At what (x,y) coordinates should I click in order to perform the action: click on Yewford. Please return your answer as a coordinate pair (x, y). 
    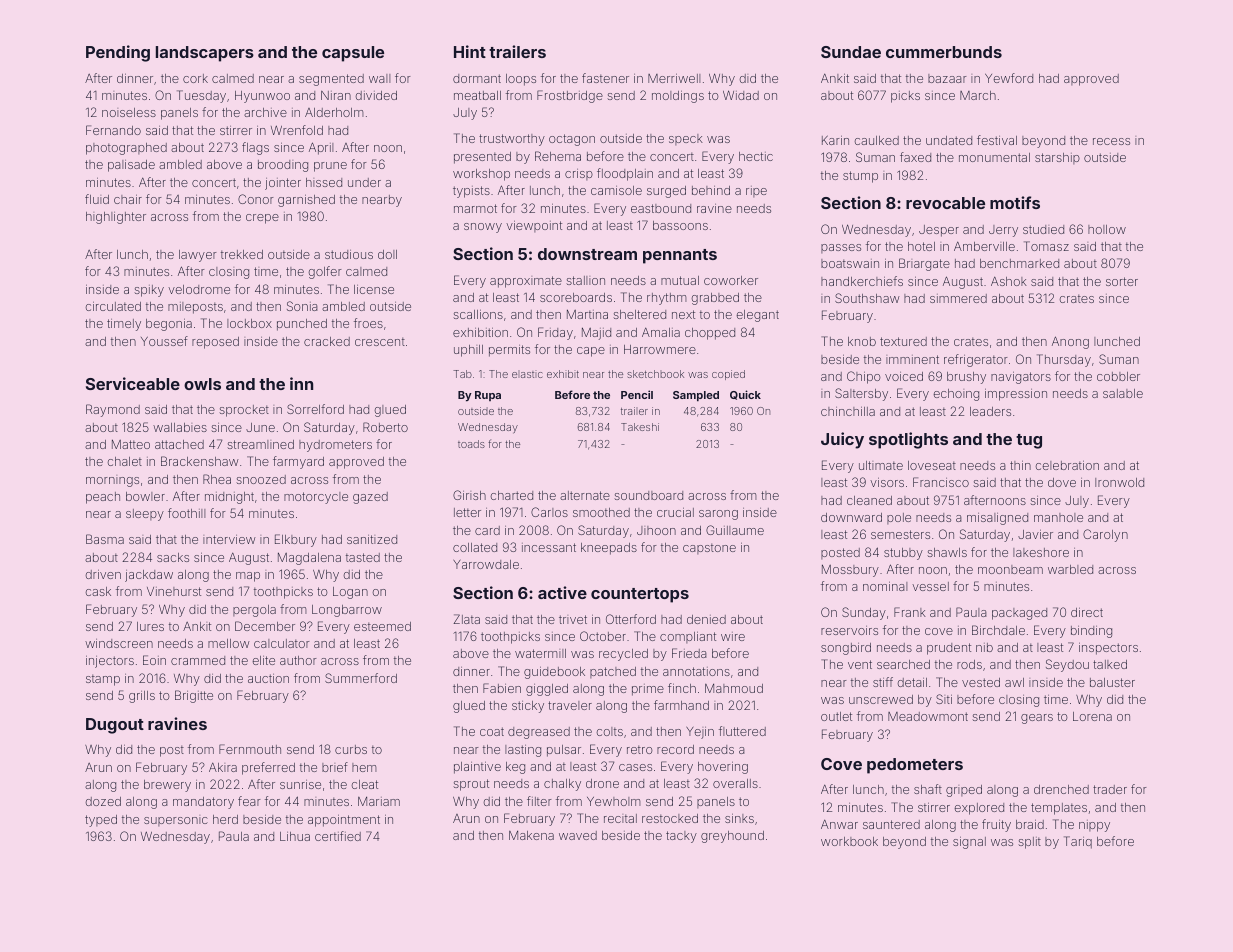
    Looking at the image, I should click on (1009, 78).
